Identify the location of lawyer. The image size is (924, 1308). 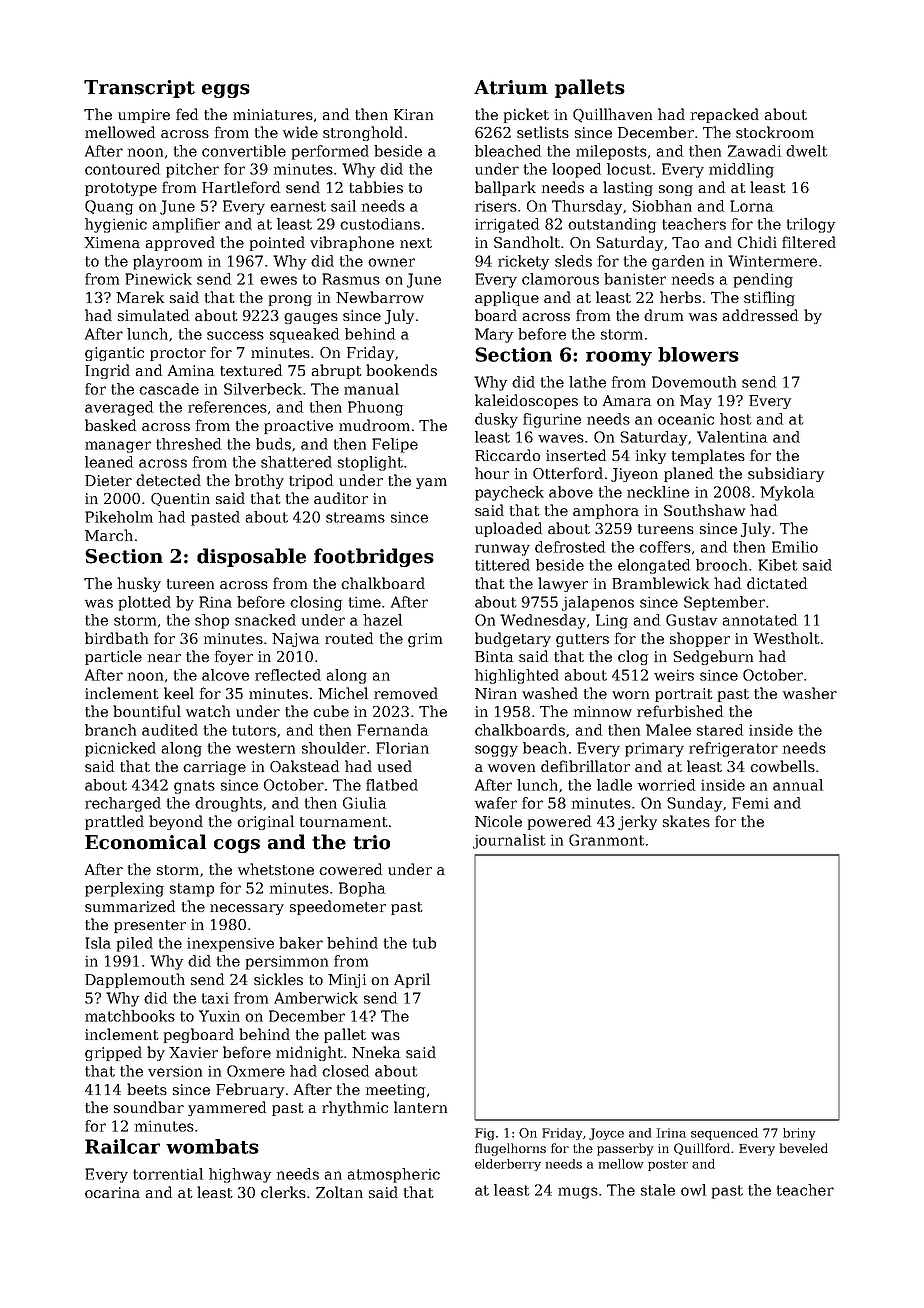
(563, 584).
